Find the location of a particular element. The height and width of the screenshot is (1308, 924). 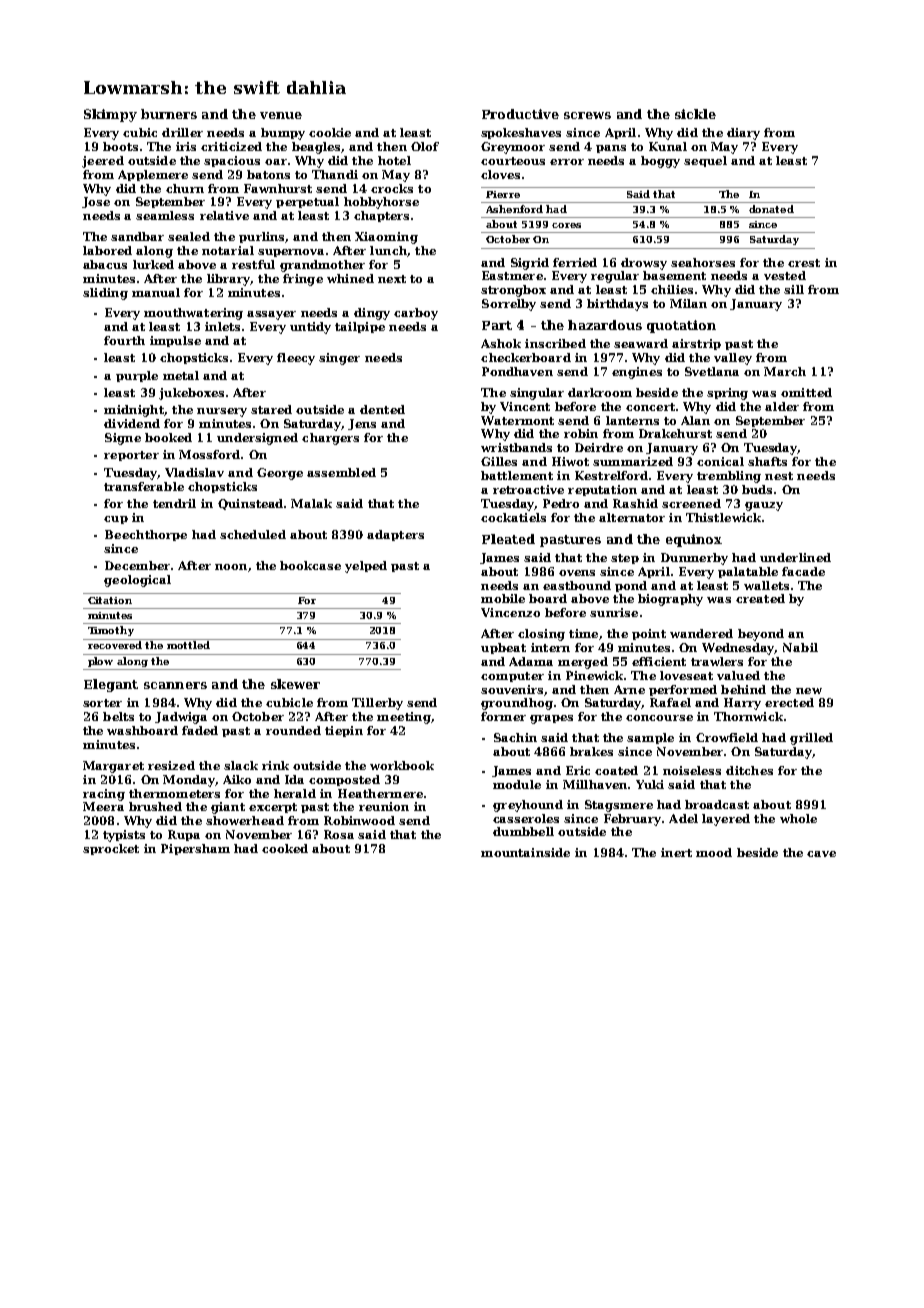

sequel is located at coordinates (705, 161).
